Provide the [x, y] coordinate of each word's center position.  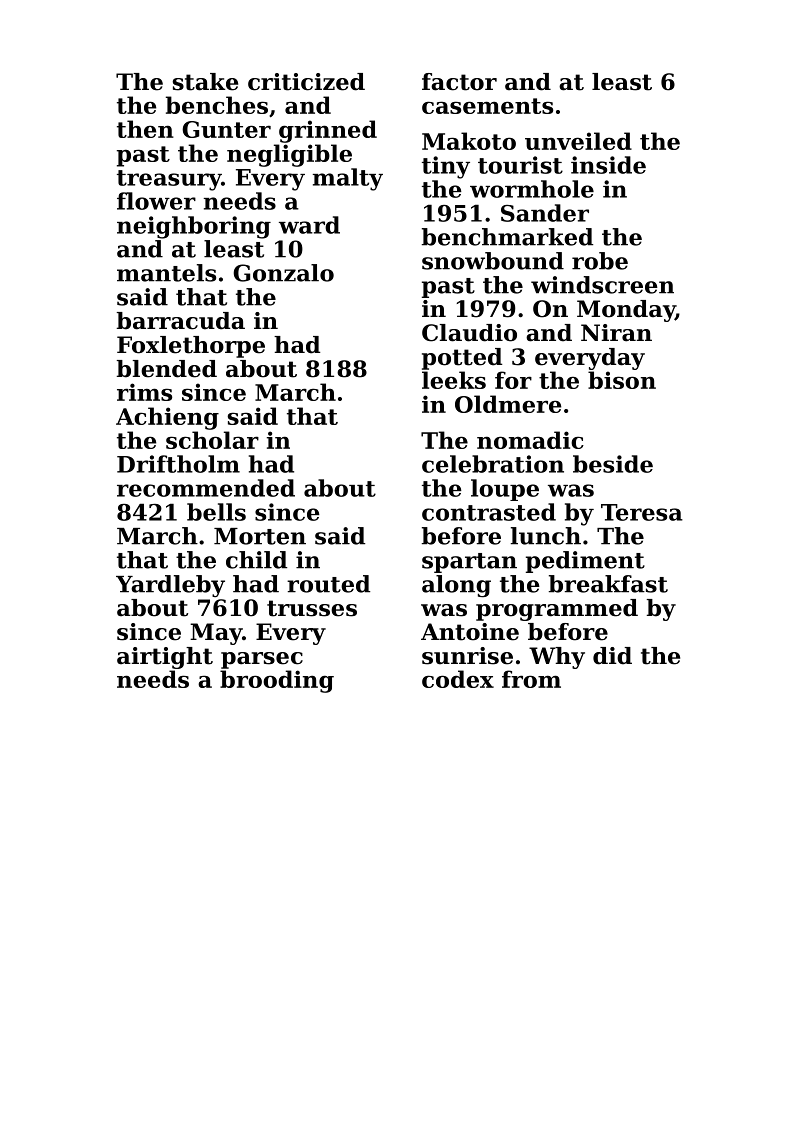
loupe [505, 490]
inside [608, 165]
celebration [493, 464]
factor [459, 82]
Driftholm [178, 464]
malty [348, 179]
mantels [166, 273]
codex [458, 679]
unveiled [578, 141]
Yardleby [170, 586]
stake [205, 82]
